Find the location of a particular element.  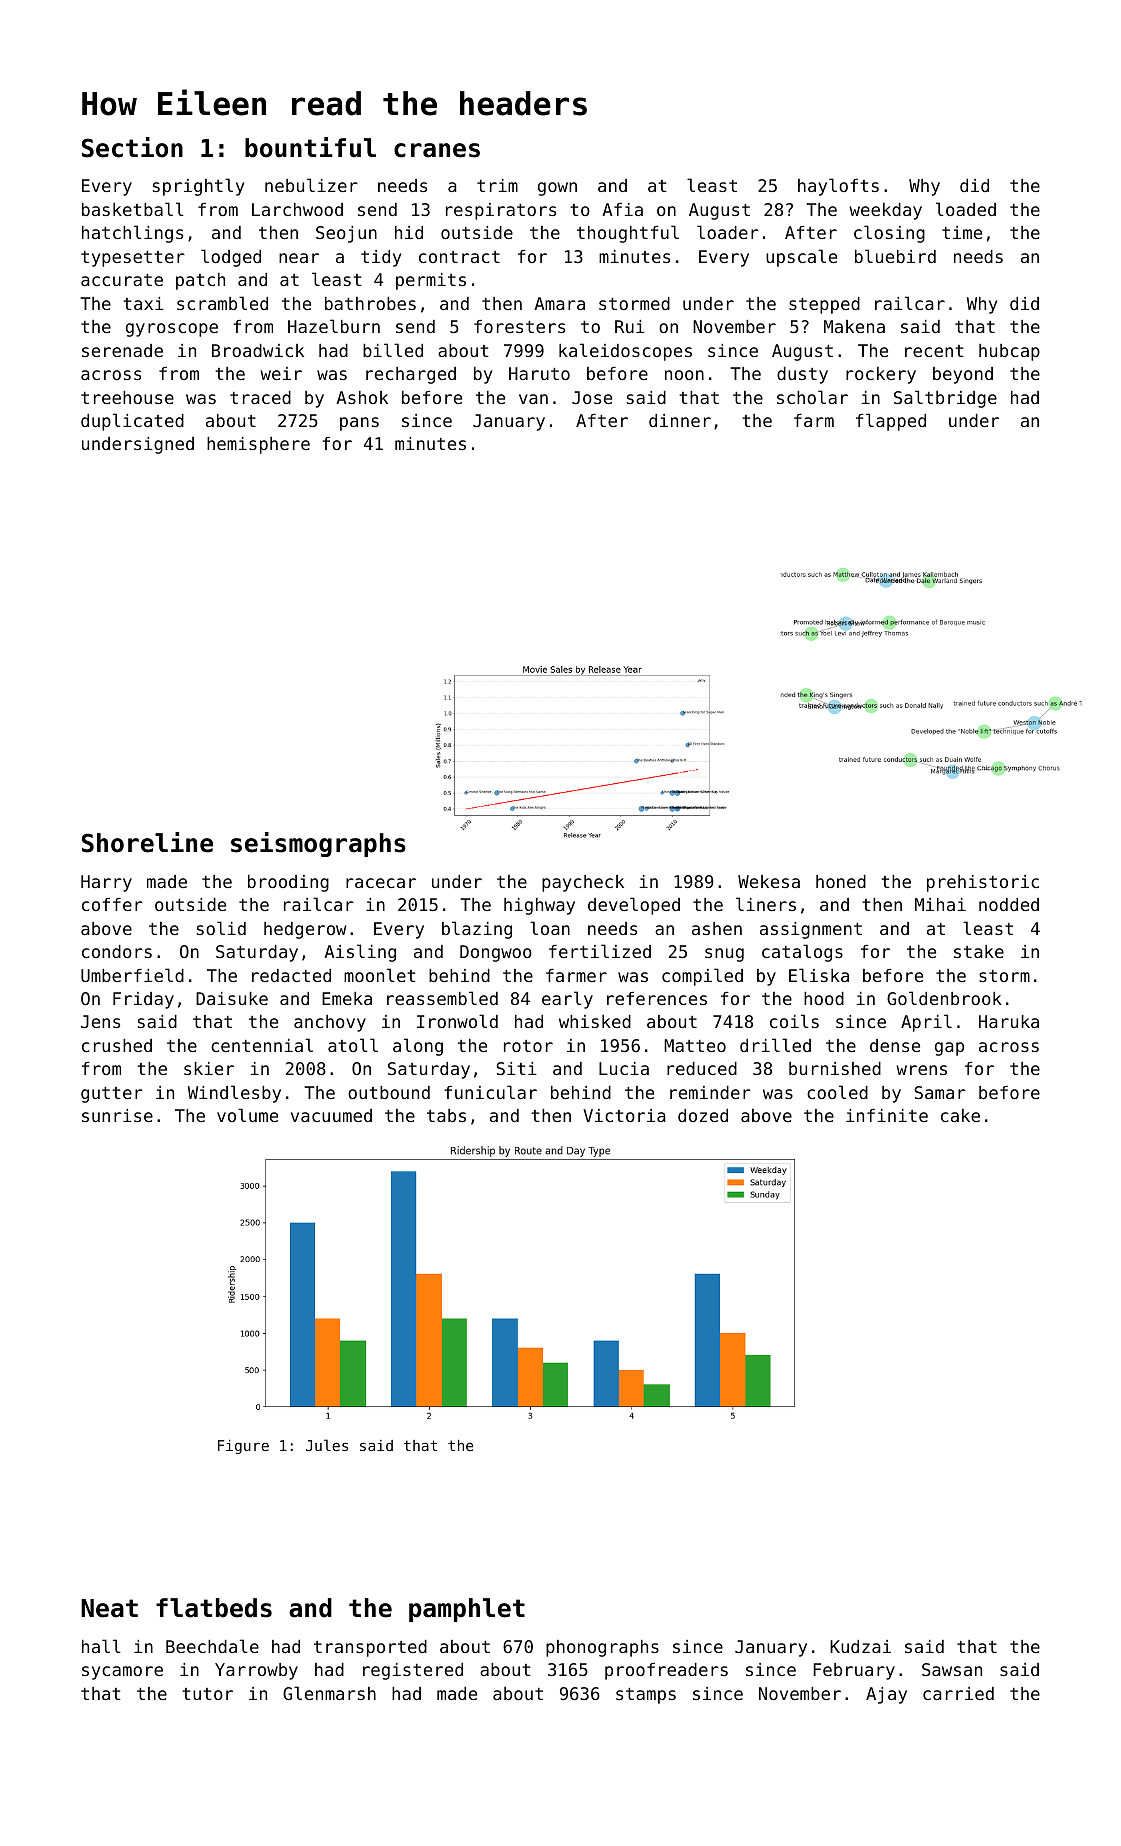

reassembled is located at coordinates (442, 998).
